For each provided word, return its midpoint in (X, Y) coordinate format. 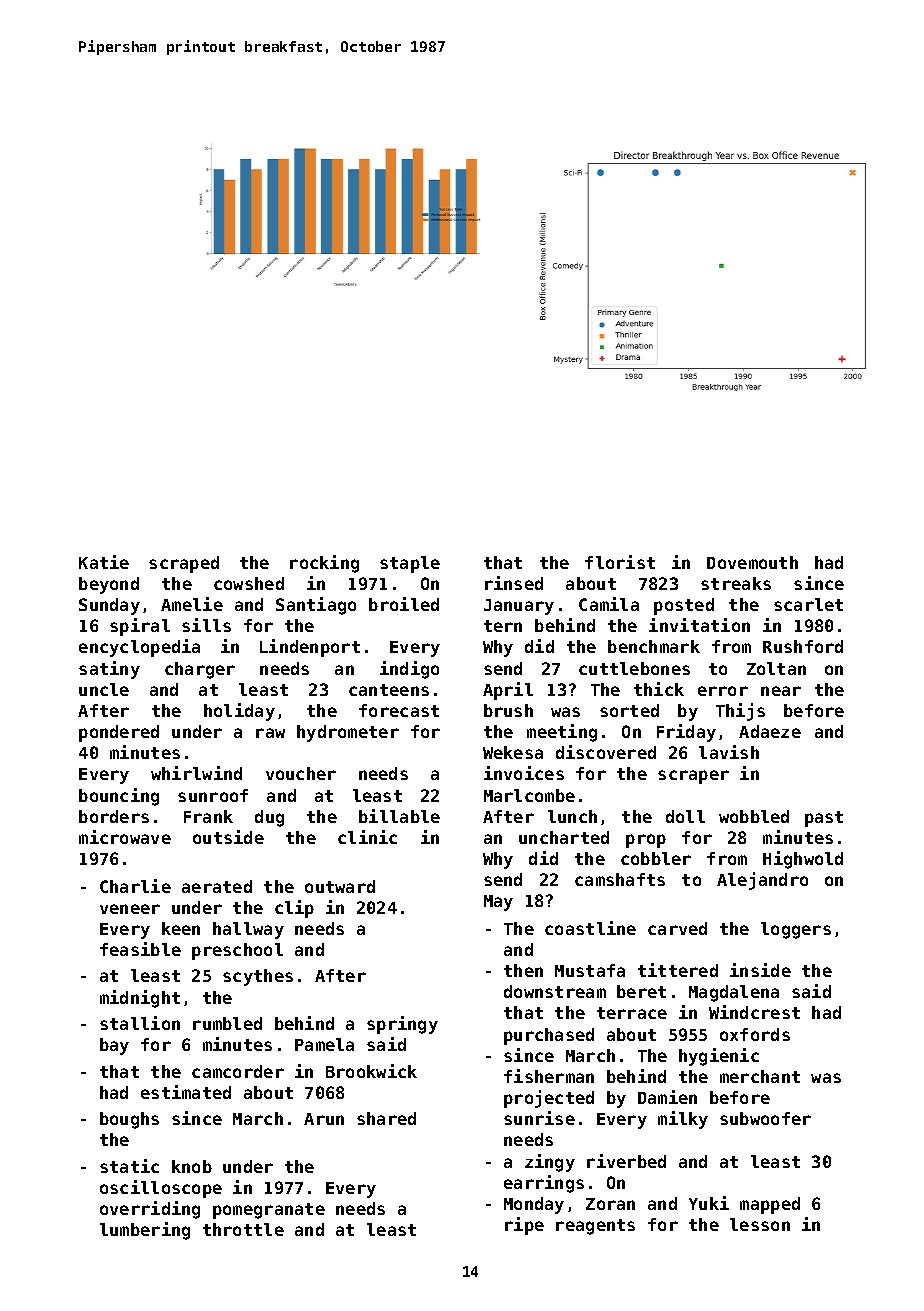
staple (410, 564)
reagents (595, 1227)
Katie (104, 562)
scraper (693, 777)
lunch (572, 816)
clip (294, 909)
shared (386, 1118)
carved (677, 928)
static (129, 1166)
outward (340, 886)
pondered (119, 733)
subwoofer (765, 1118)
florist (620, 562)
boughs (129, 1120)
